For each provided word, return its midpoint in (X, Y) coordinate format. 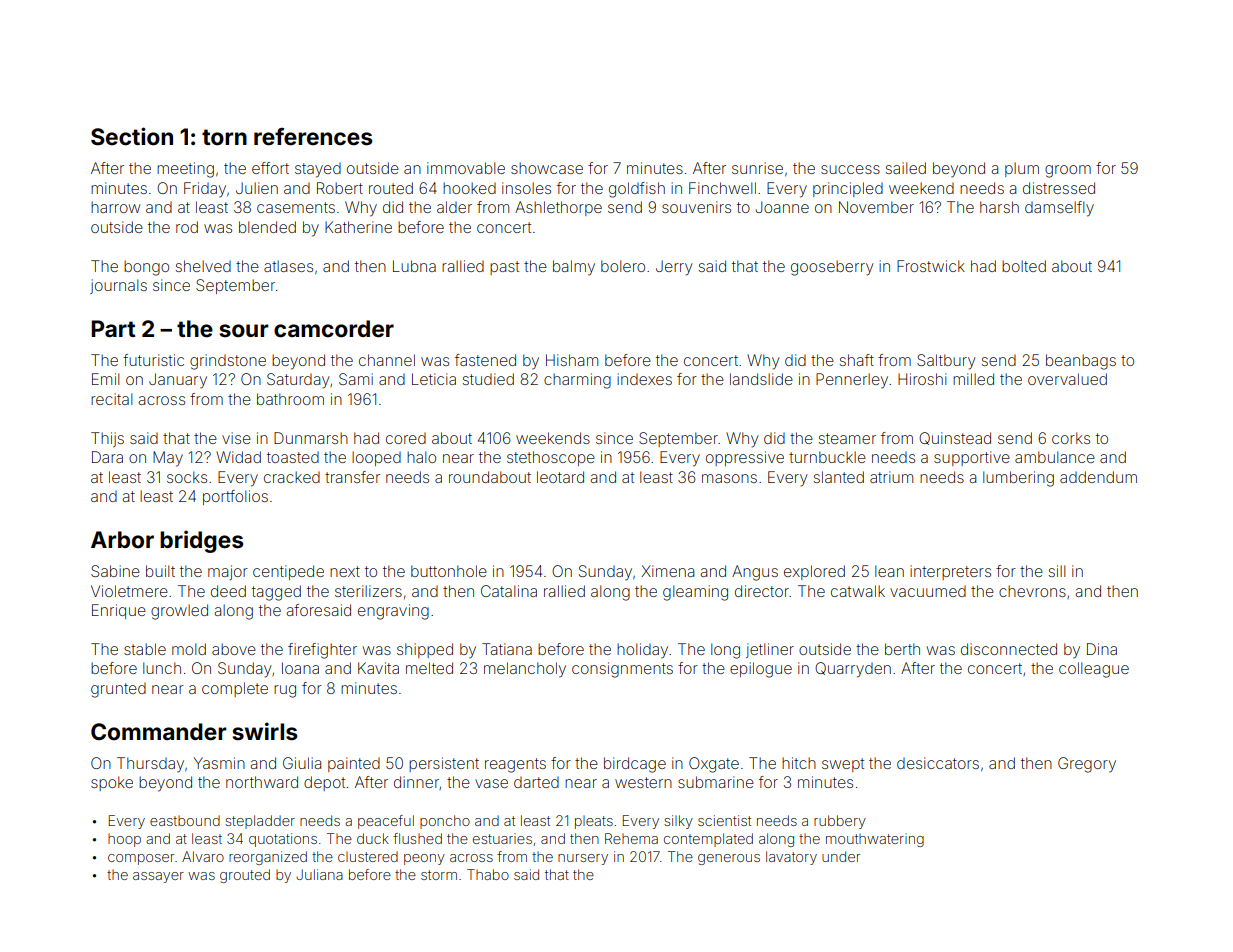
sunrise (757, 168)
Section (132, 136)
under (841, 856)
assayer (158, 877)
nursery (583, 859)
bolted (1024, 266)
